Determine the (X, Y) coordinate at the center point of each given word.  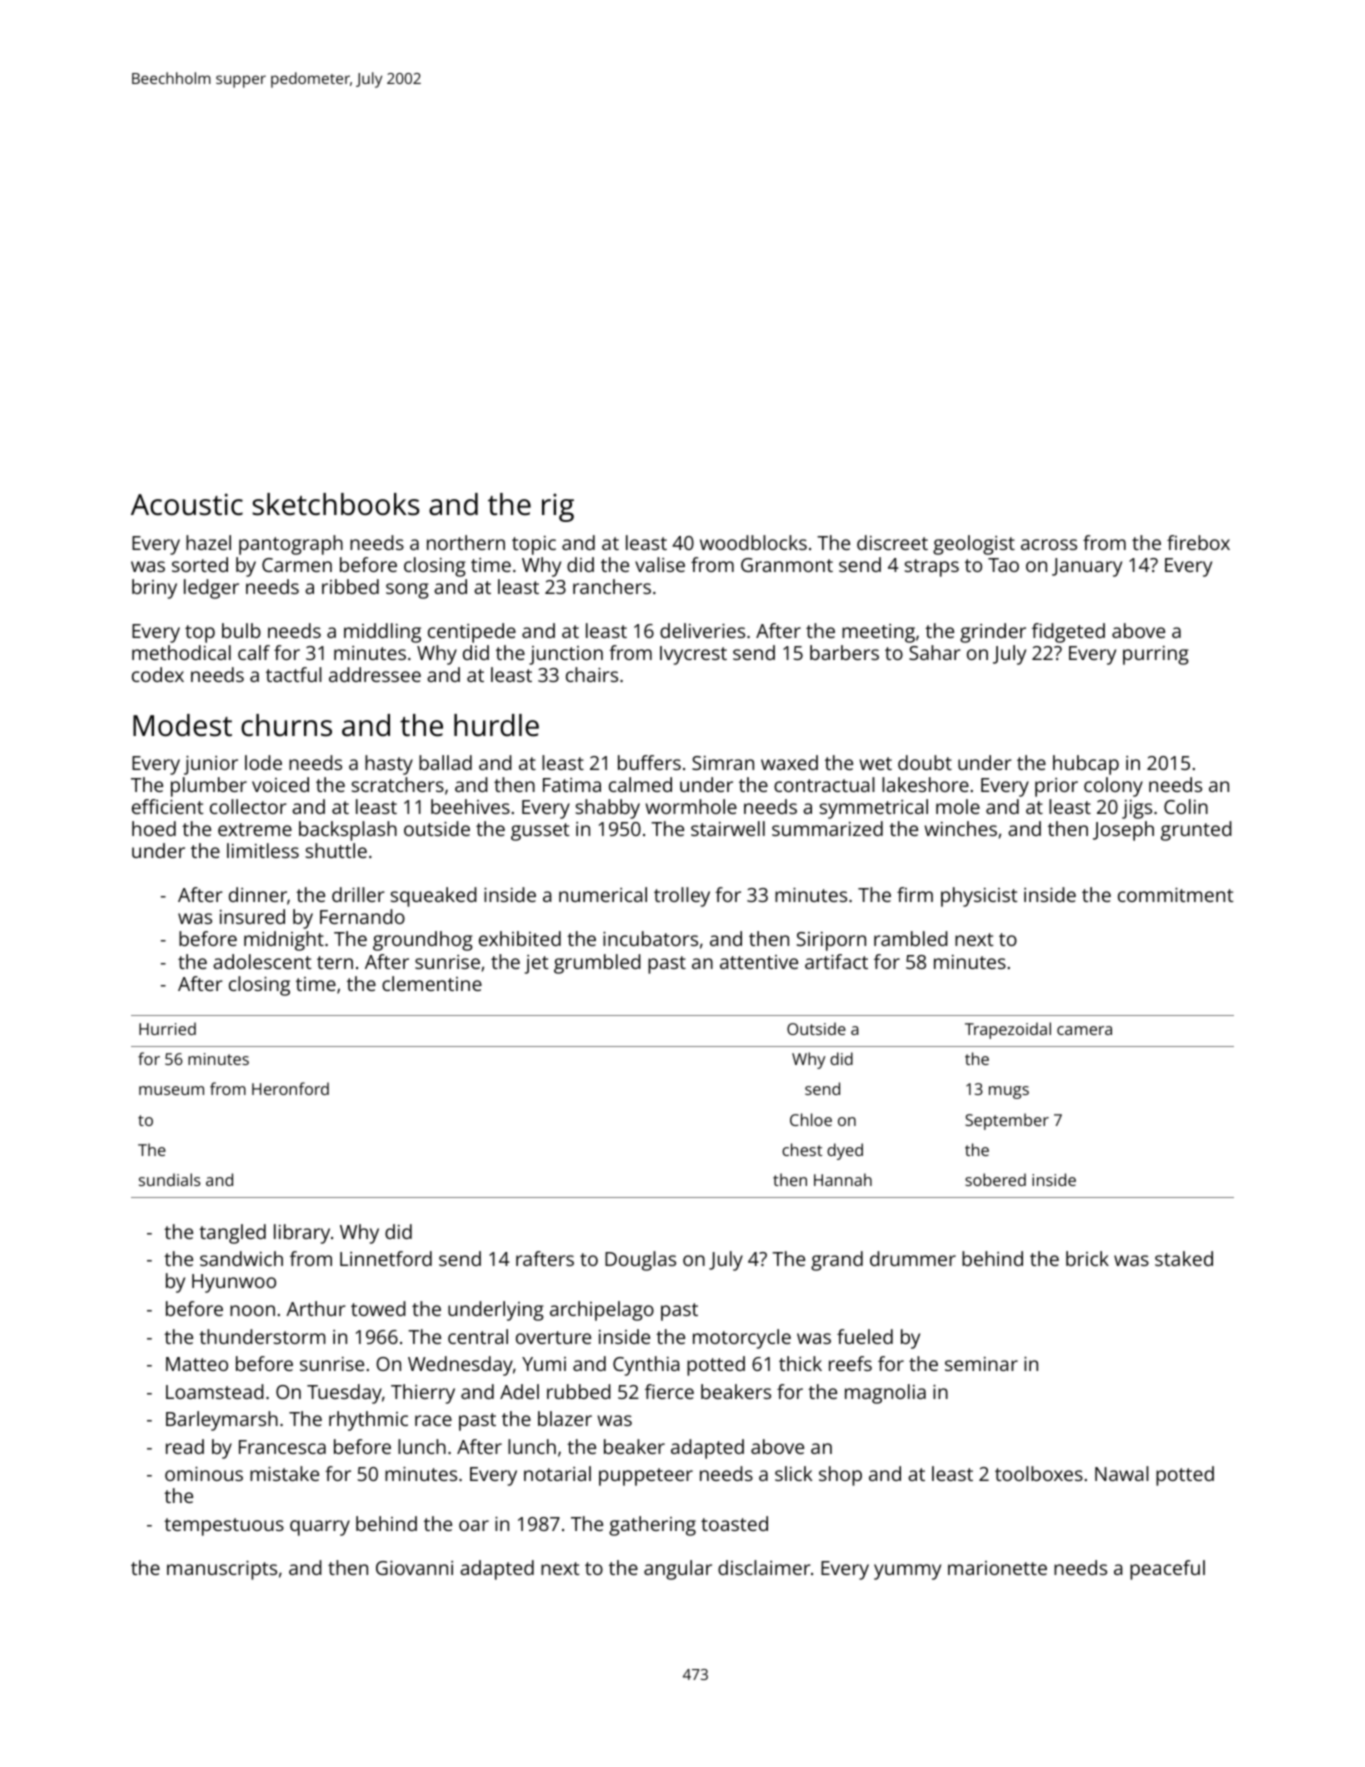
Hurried (167, 1028)
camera (1084, 1030)
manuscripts (222, 1570)
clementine (432, 983)
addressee (375, 674)
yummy (907, 1572)
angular (678, 1570)
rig (558, 507)
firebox (1198, 542)
